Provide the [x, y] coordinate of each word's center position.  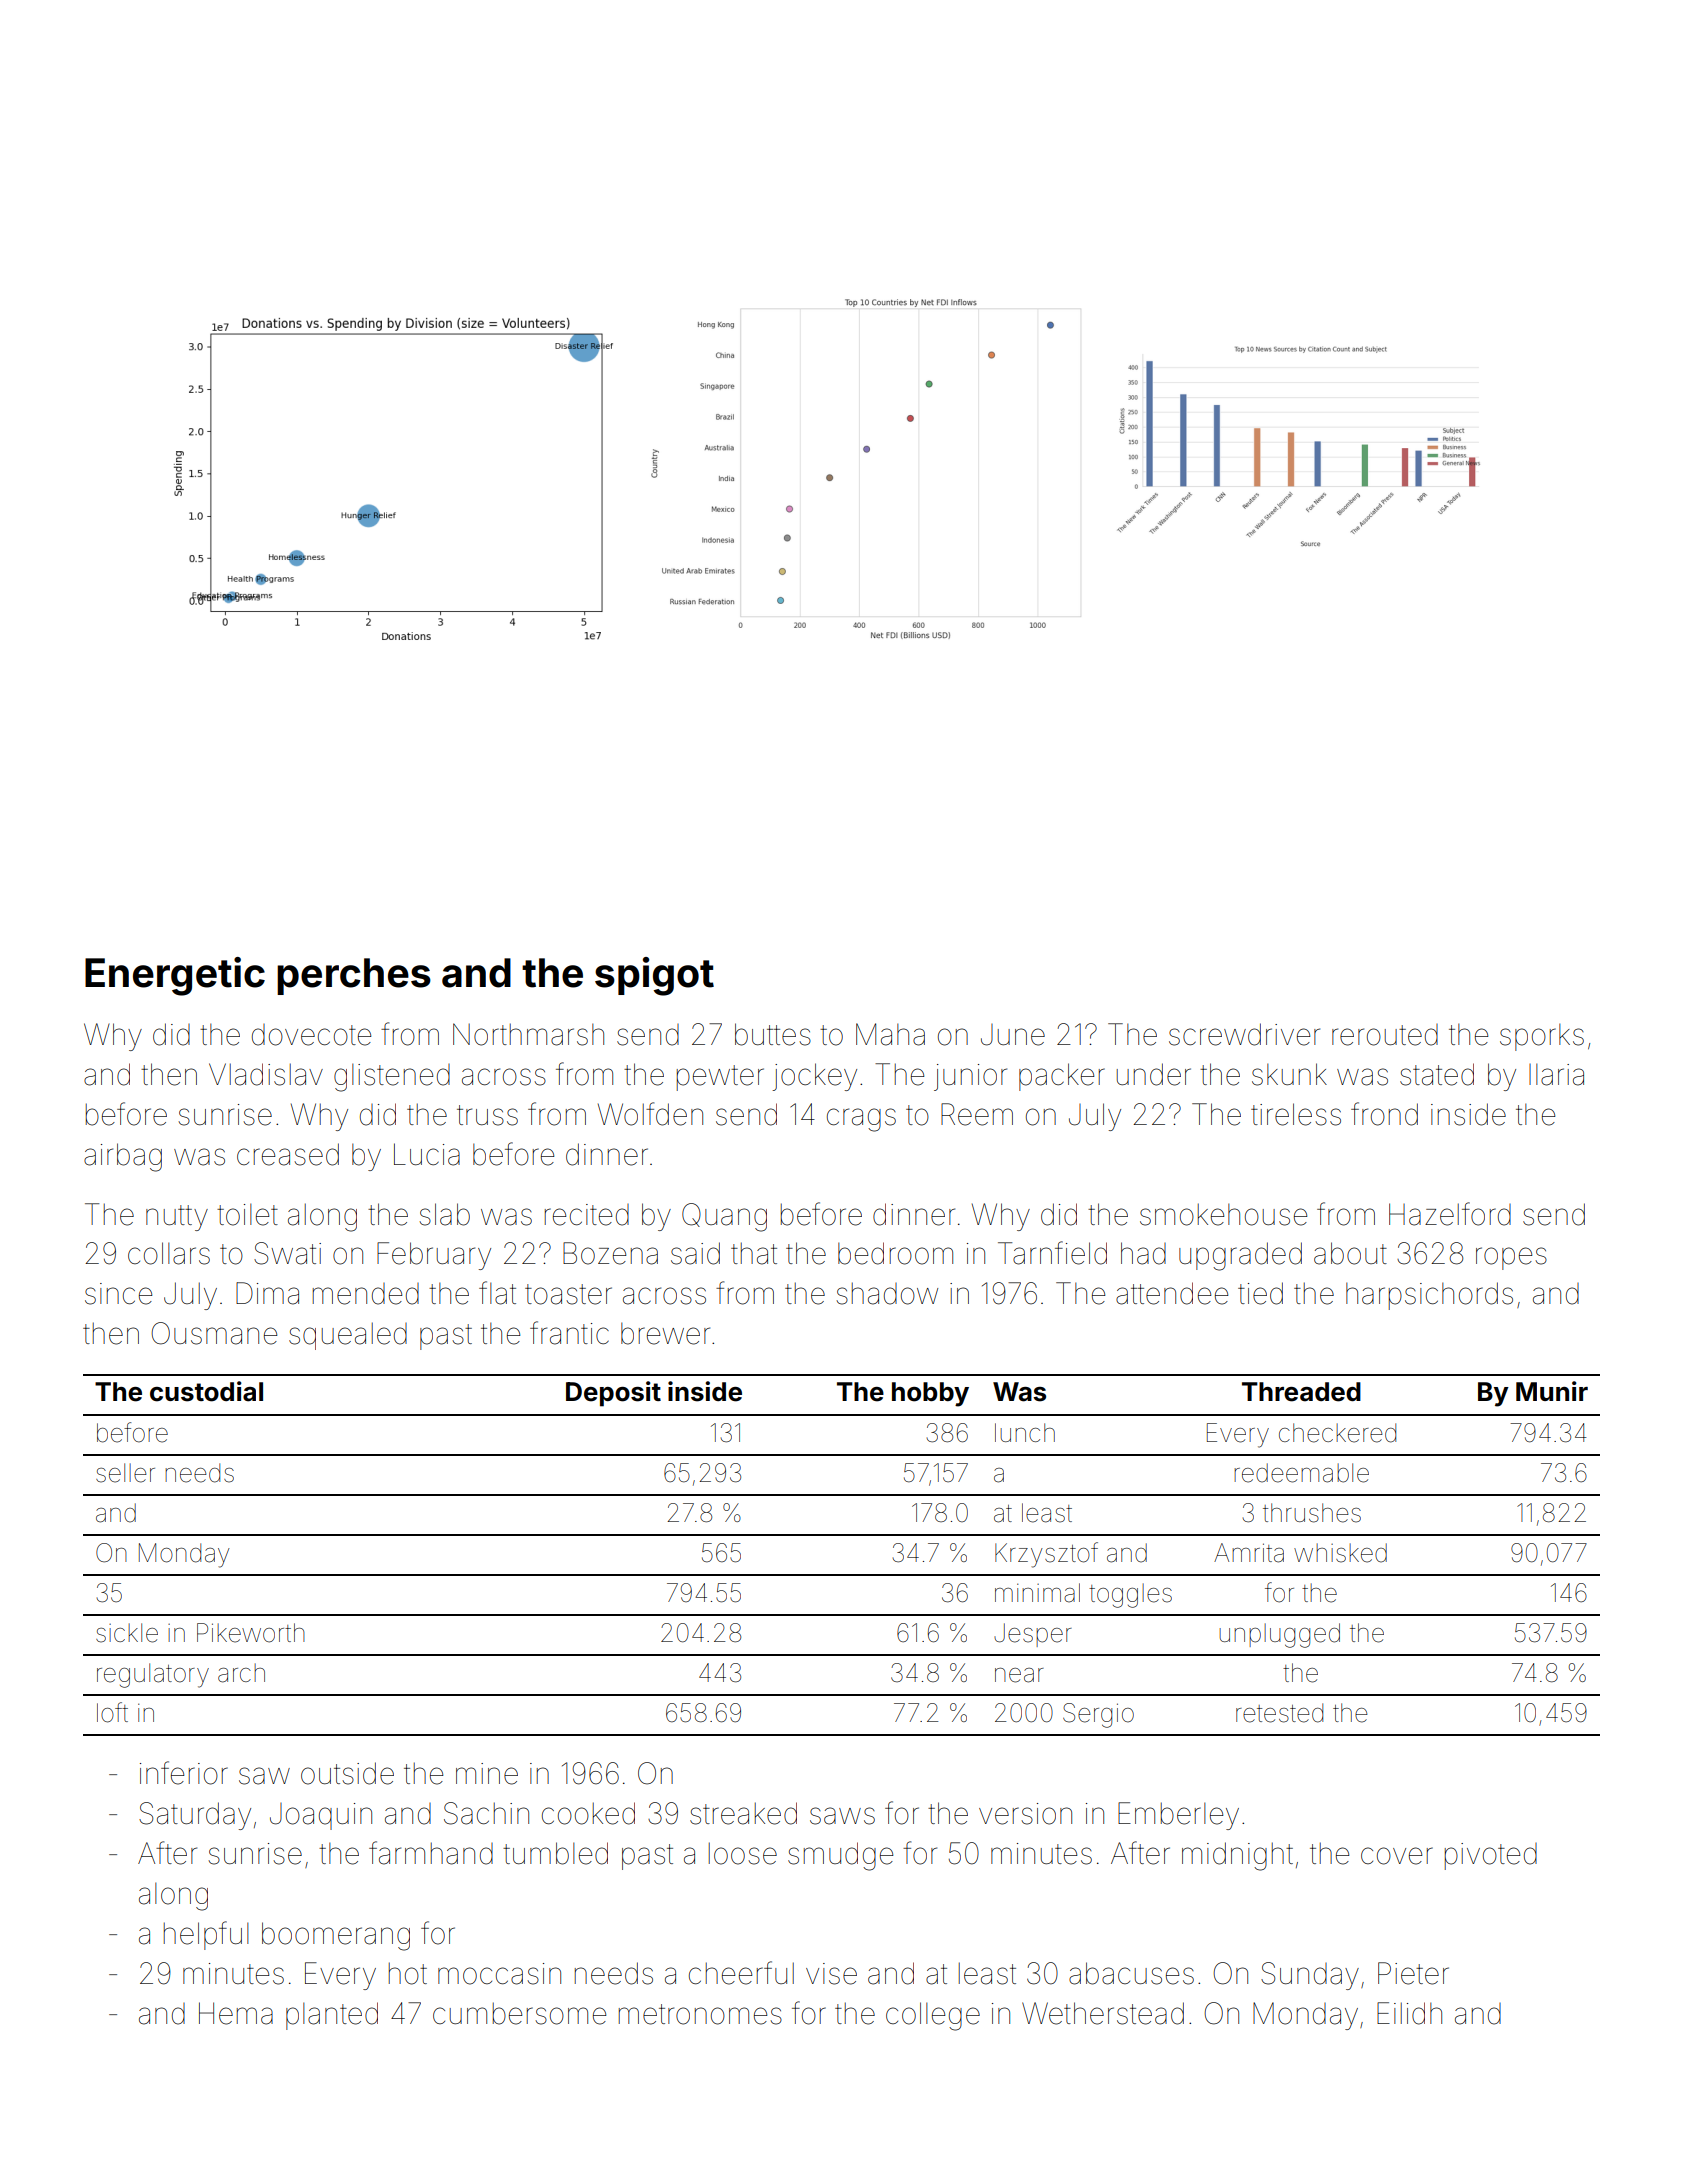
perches [354, 976]
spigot [654, 976]
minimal [1037, 1593]
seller [125, 1473]
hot [408, 1973]
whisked [1340, 1553]
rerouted [1385, 1035]
